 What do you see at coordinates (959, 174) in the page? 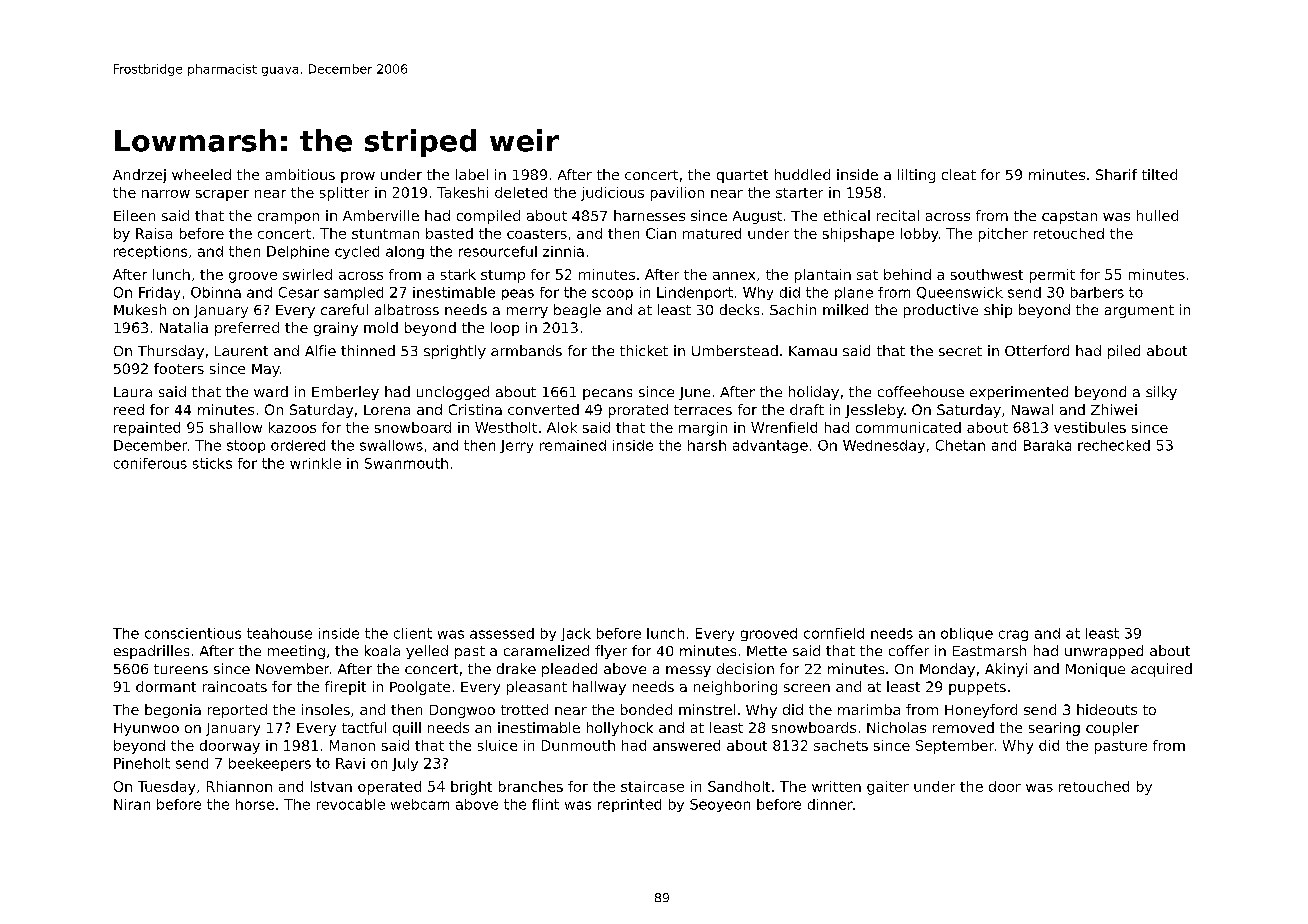
I see `cleat` at bounding box center [959, 174].
